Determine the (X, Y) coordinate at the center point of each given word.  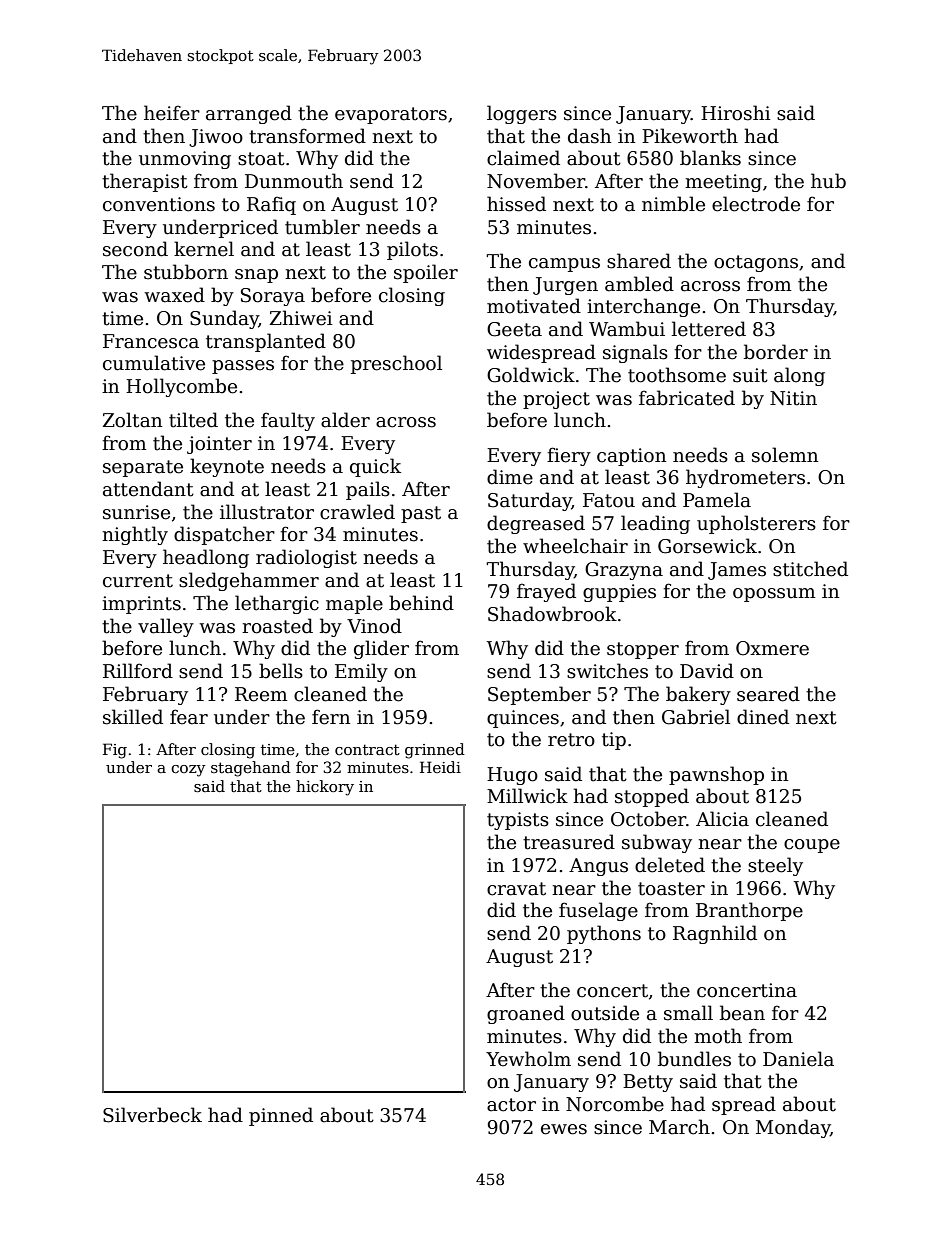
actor (511, 1105)
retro (571, 740)
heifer (172, 113)
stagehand (251, 769)
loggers (522, 114)
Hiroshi (736, 113)
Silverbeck (152, 1115)
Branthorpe (749, 911)
